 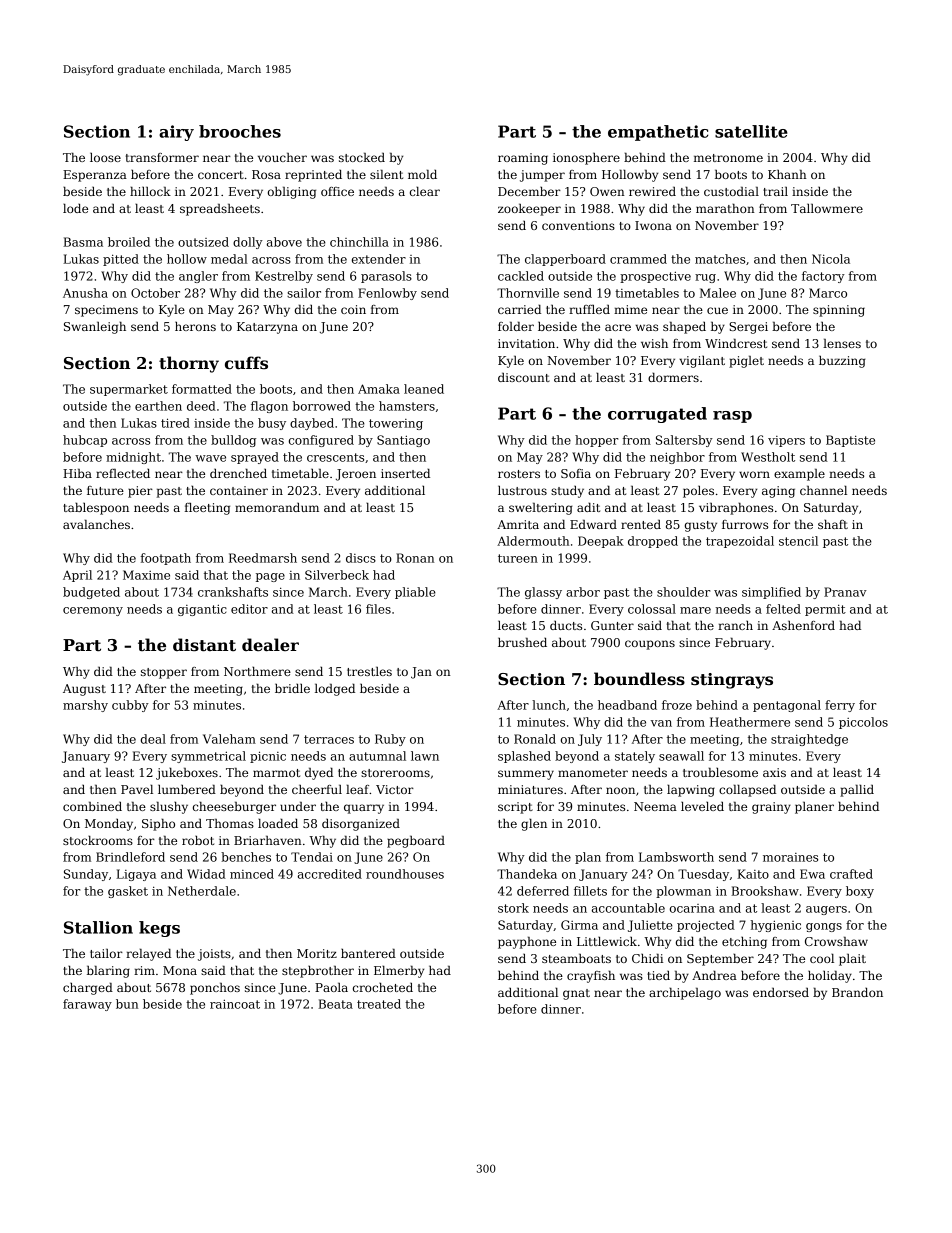 What do you see at coordinates (105, 157) in the screenshot?
I see `loose` at bounding box center [105, 157].
